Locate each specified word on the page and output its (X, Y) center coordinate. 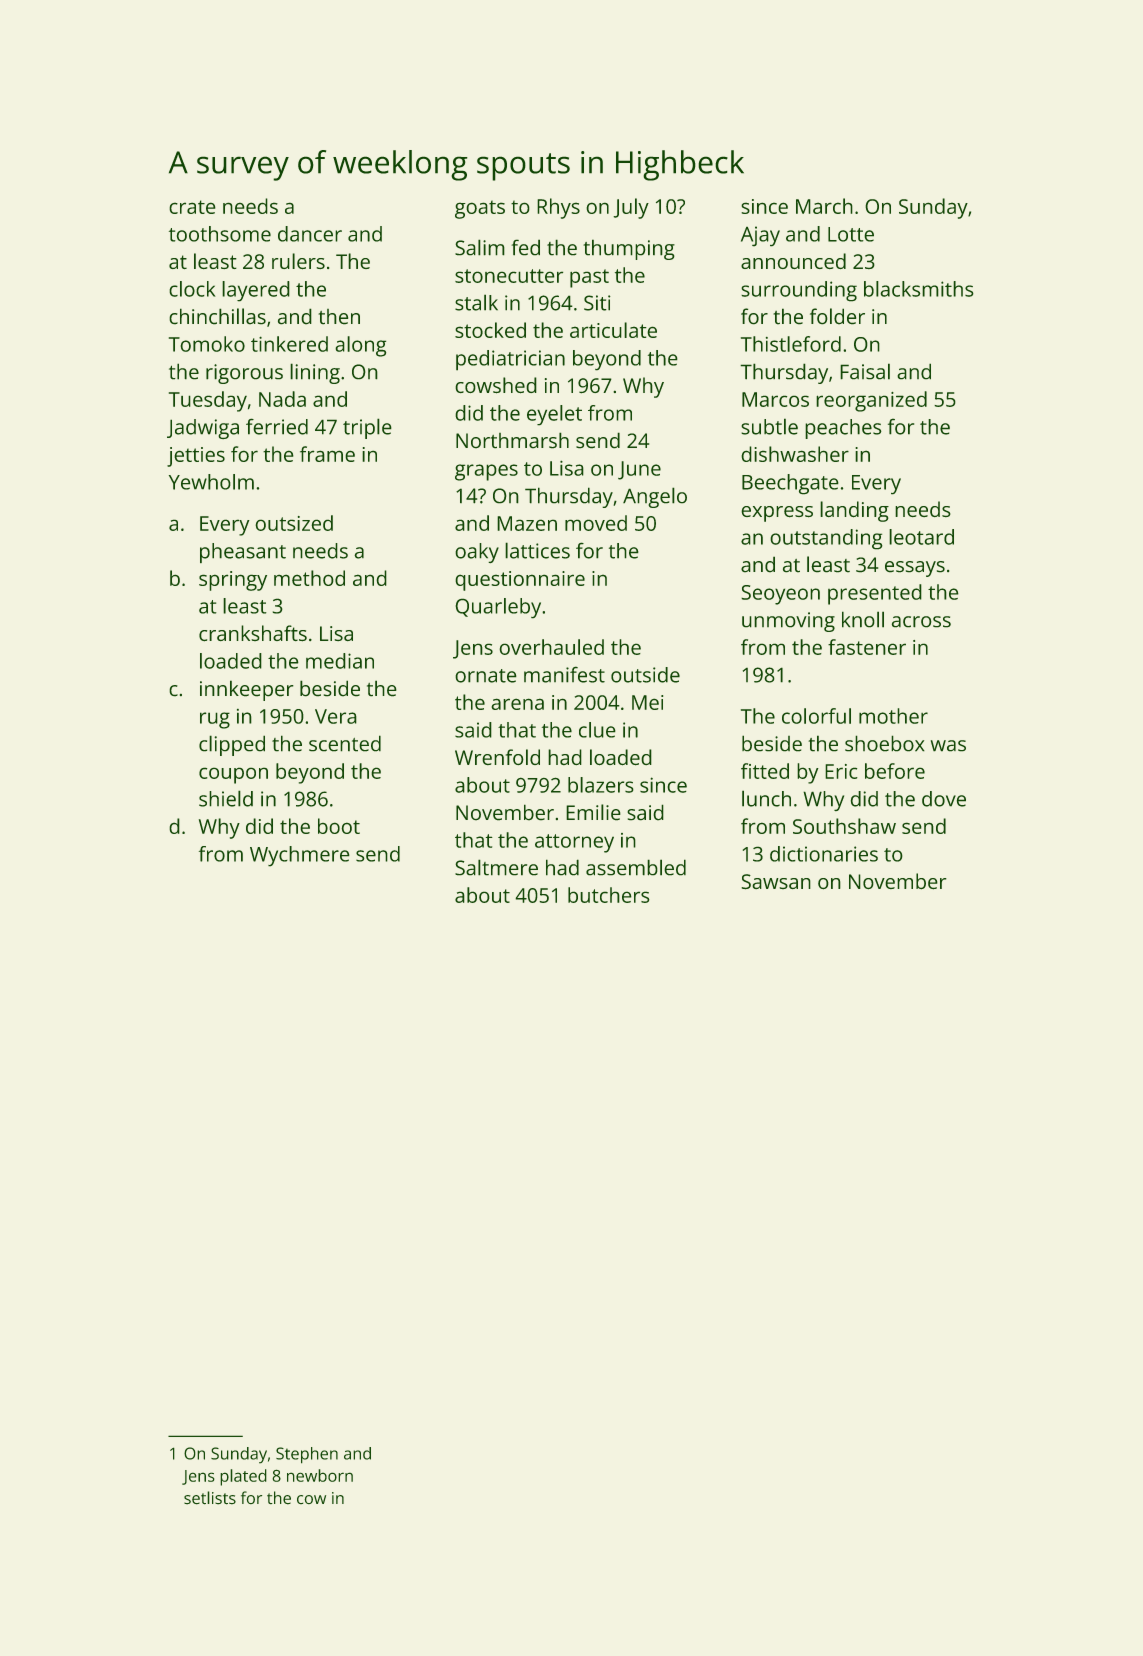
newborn (320, 1475)
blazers (601, 785)
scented (345, 743)
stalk (476, 302)
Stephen (307, 1455)
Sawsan (776, 882)
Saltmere (496, 867)
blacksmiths (919, 289)
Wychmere (300, 856)
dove (944, 799)
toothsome (220, 234)
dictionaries (824, 854)
